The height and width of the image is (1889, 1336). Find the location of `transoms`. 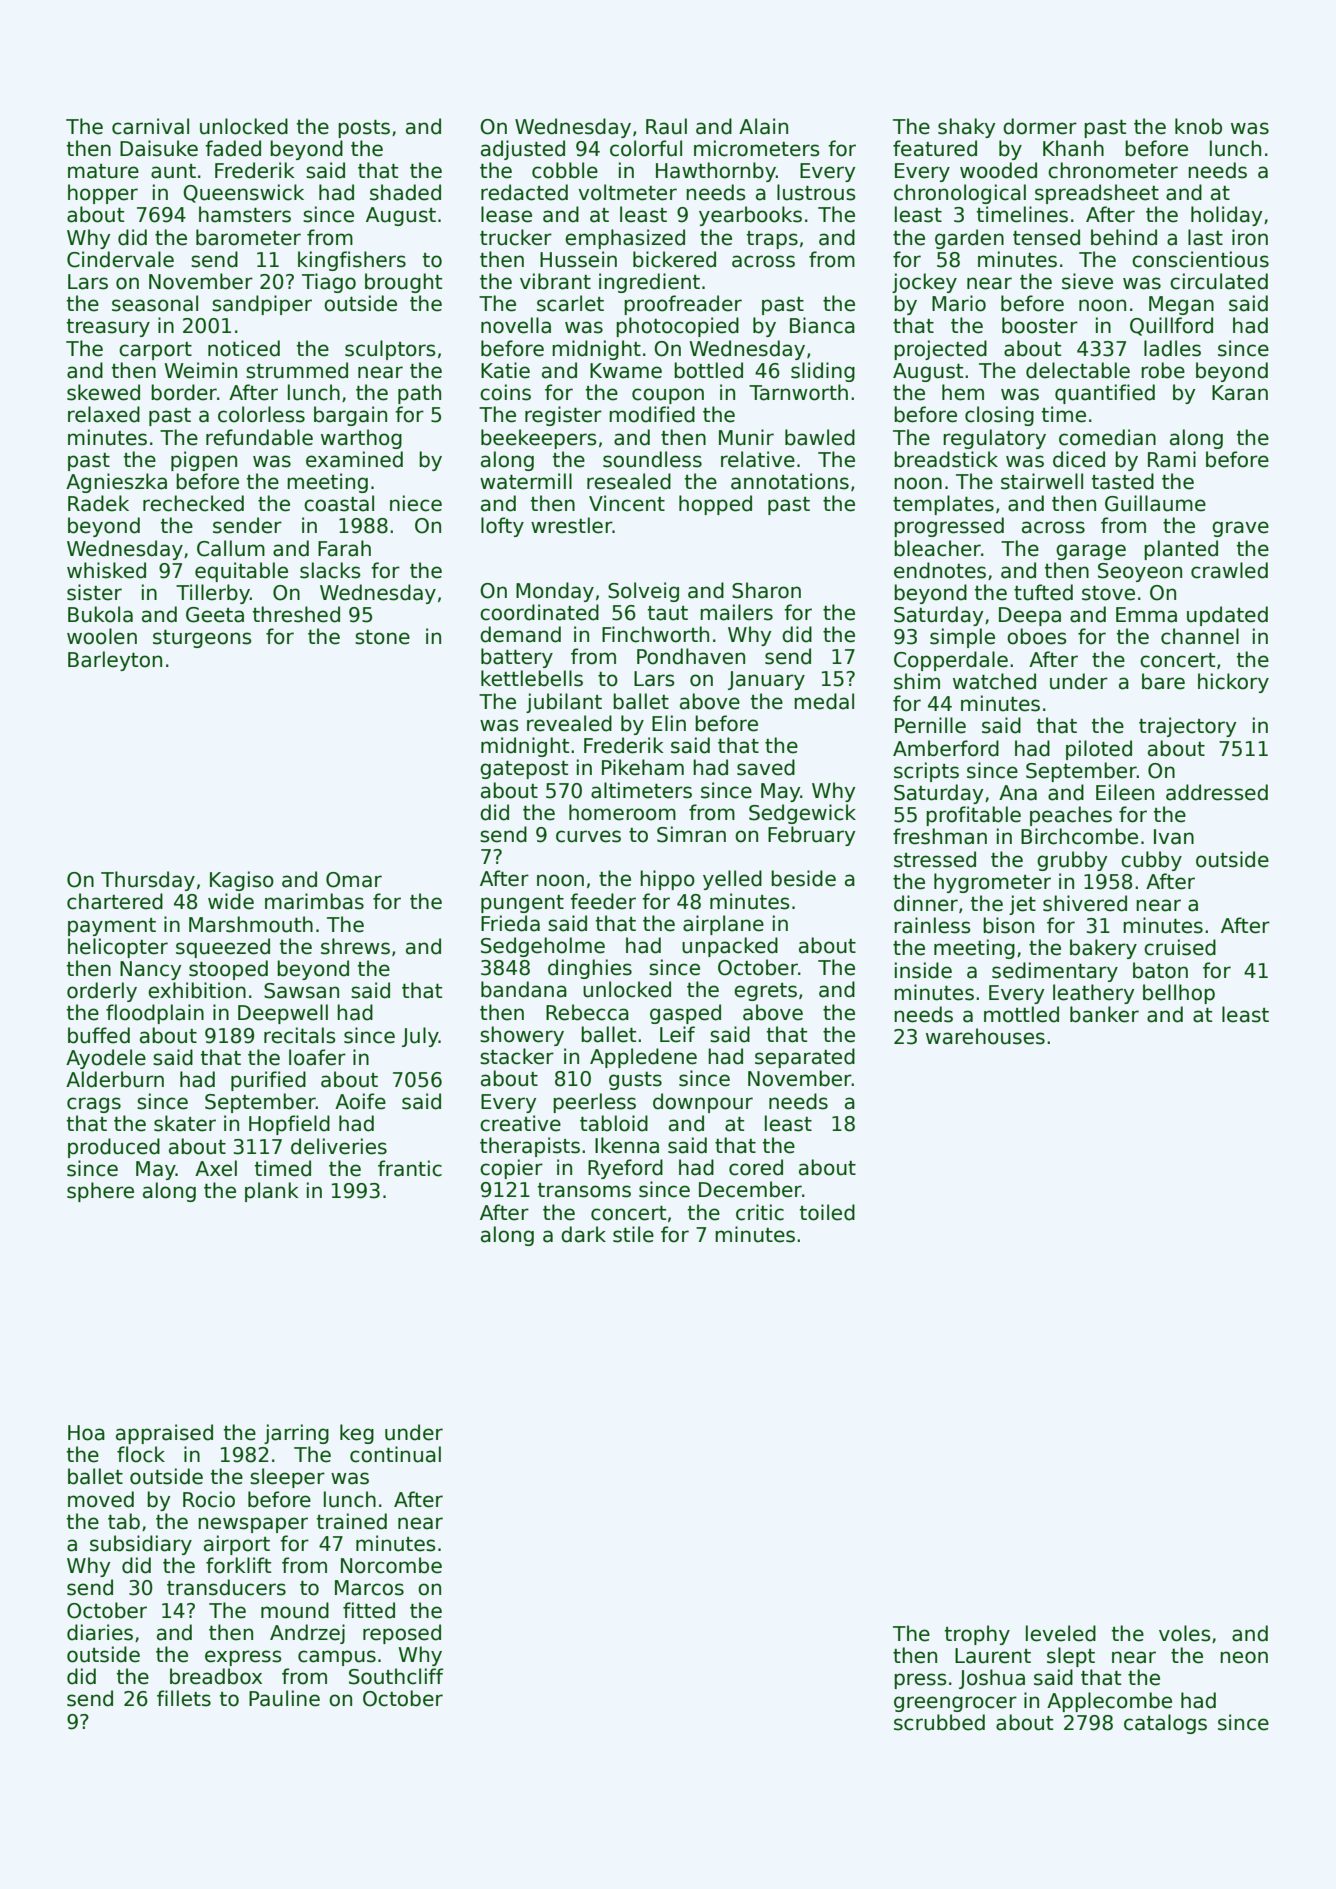

transoms is located at coordinates (584, 1190).
